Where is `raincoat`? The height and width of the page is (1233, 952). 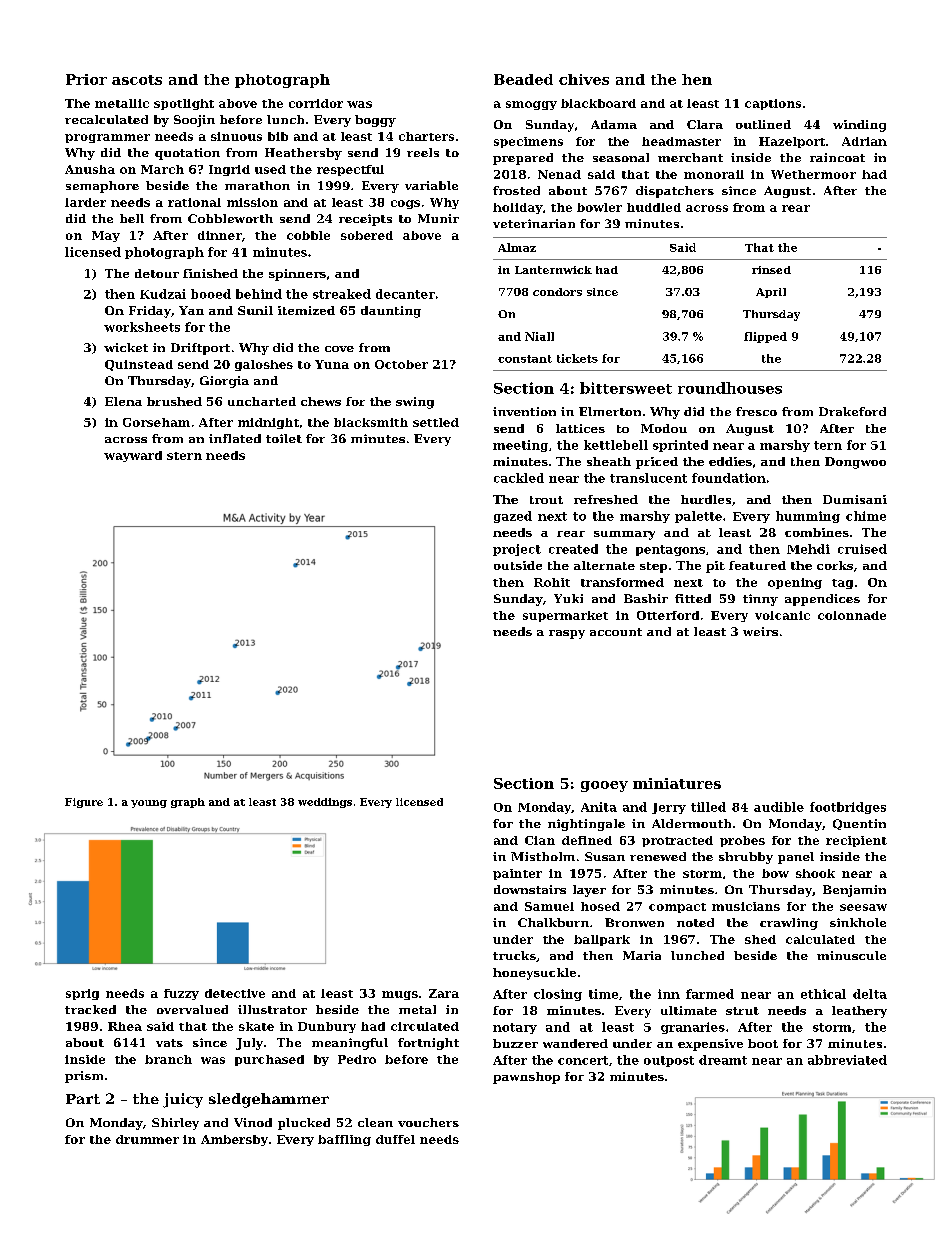 raincoat is located at coordinates (837, 157).
